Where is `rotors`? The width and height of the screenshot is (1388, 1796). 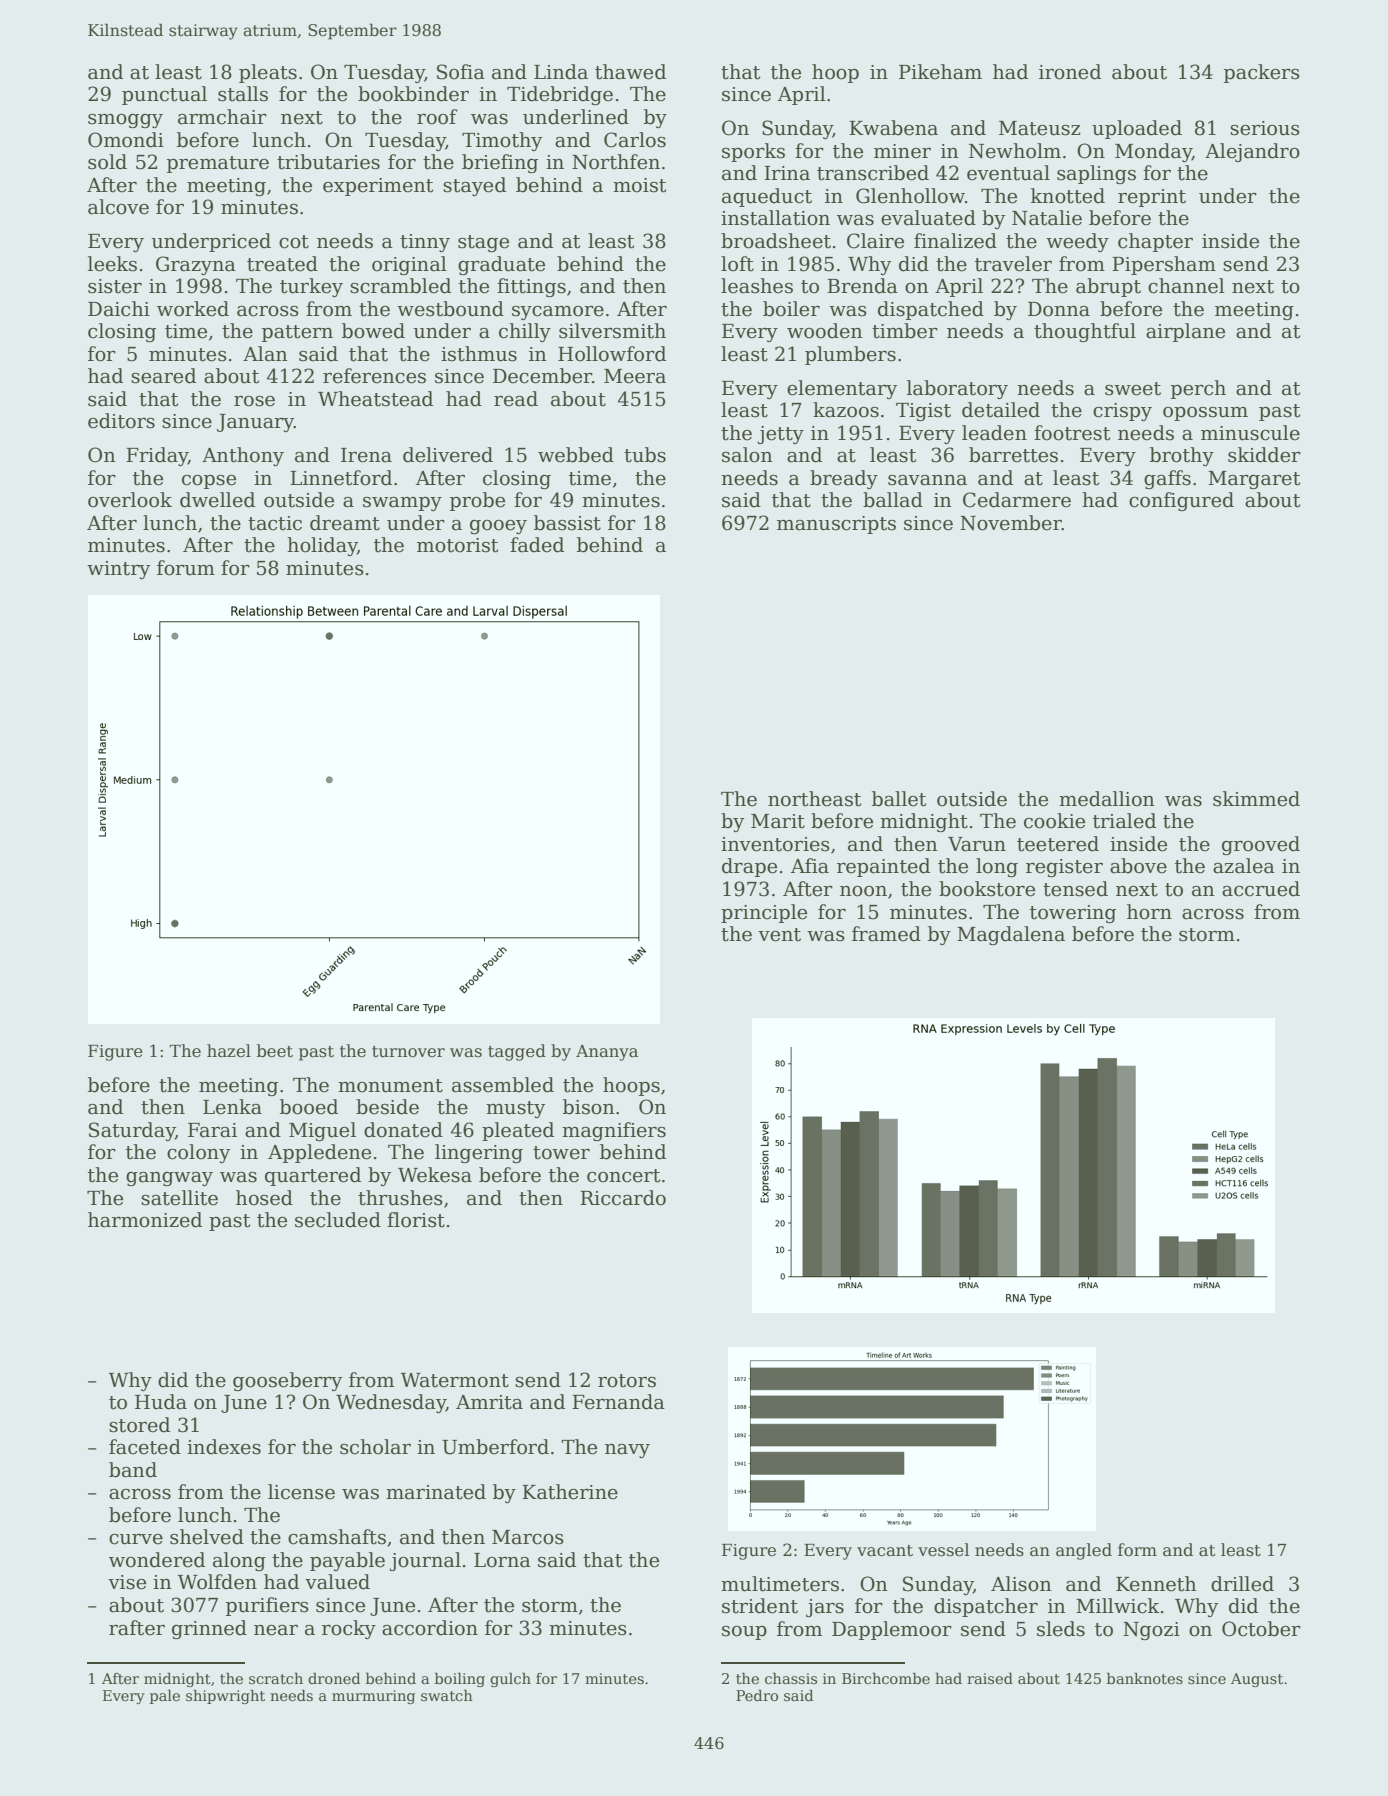 rotors is located at coordinates (627, 1381).
